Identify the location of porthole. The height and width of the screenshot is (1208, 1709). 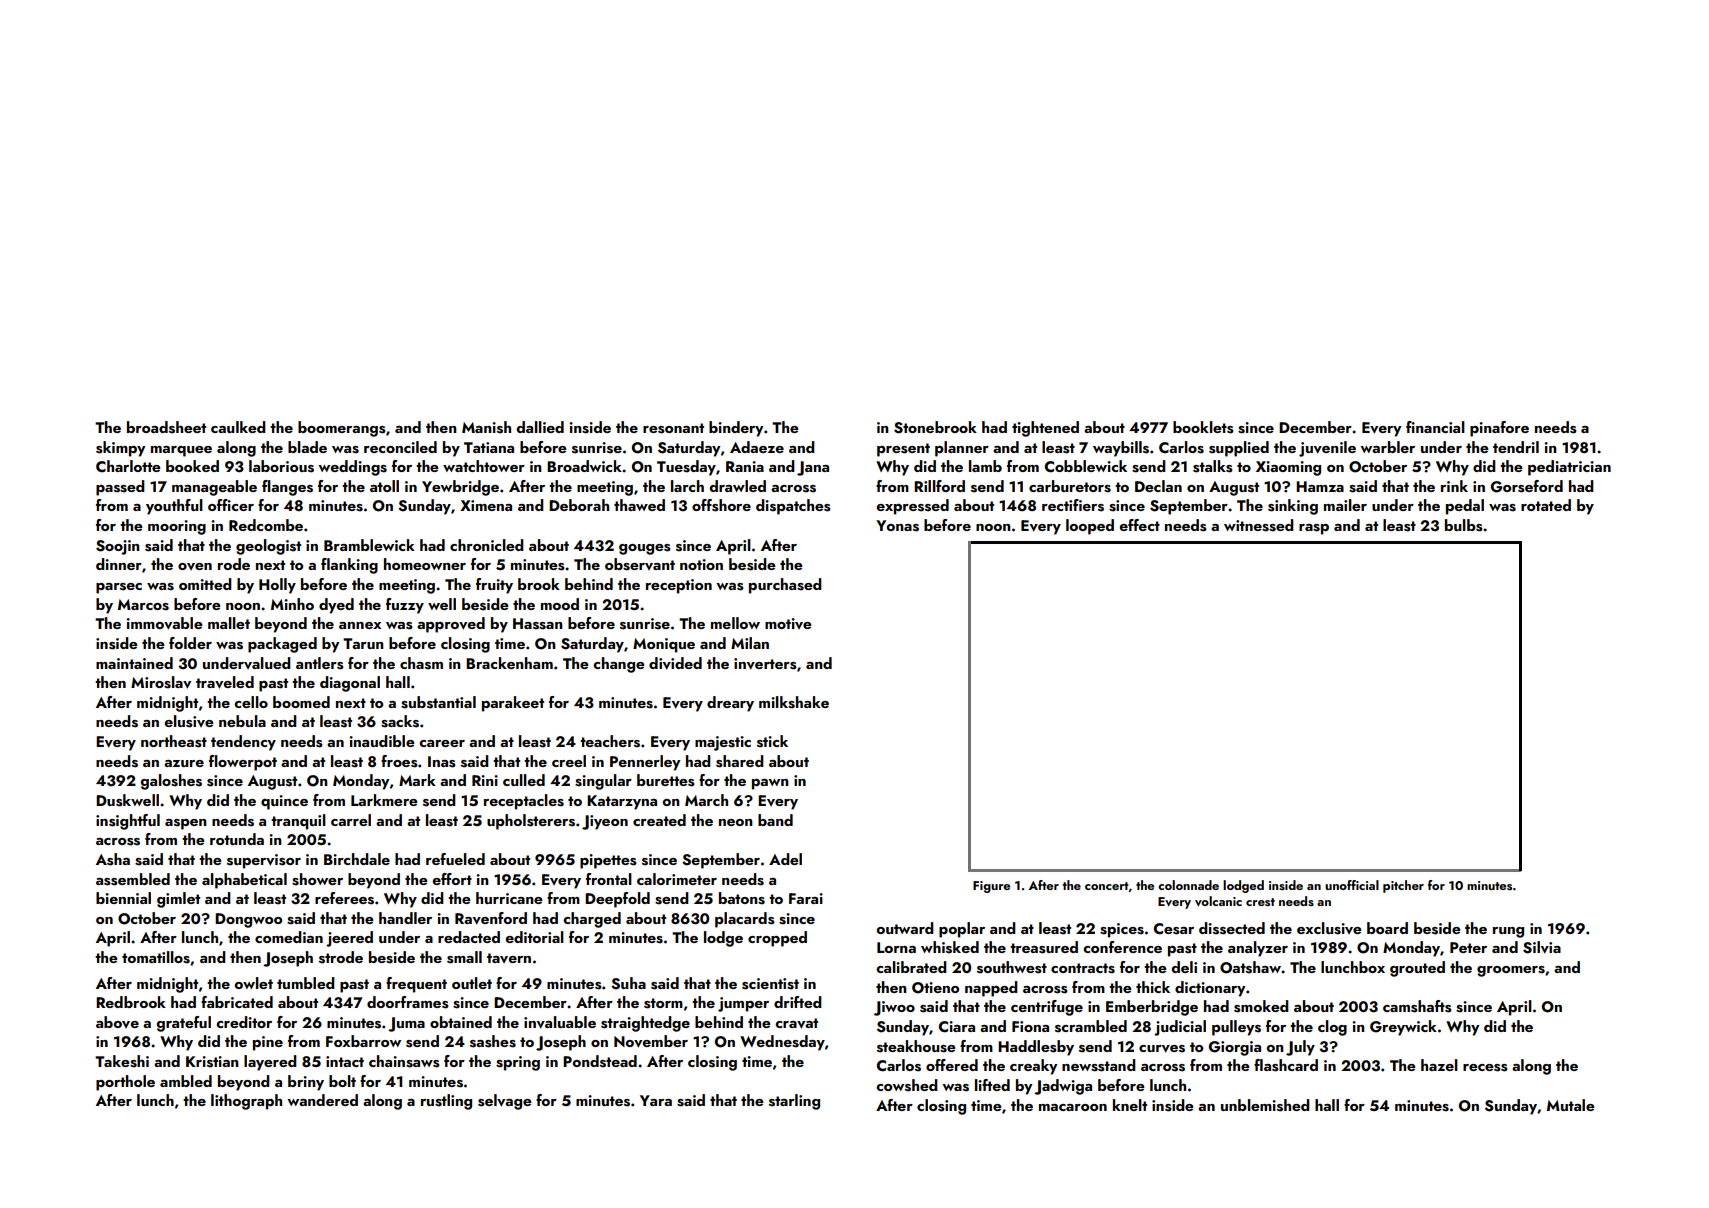
(125, 1083).
